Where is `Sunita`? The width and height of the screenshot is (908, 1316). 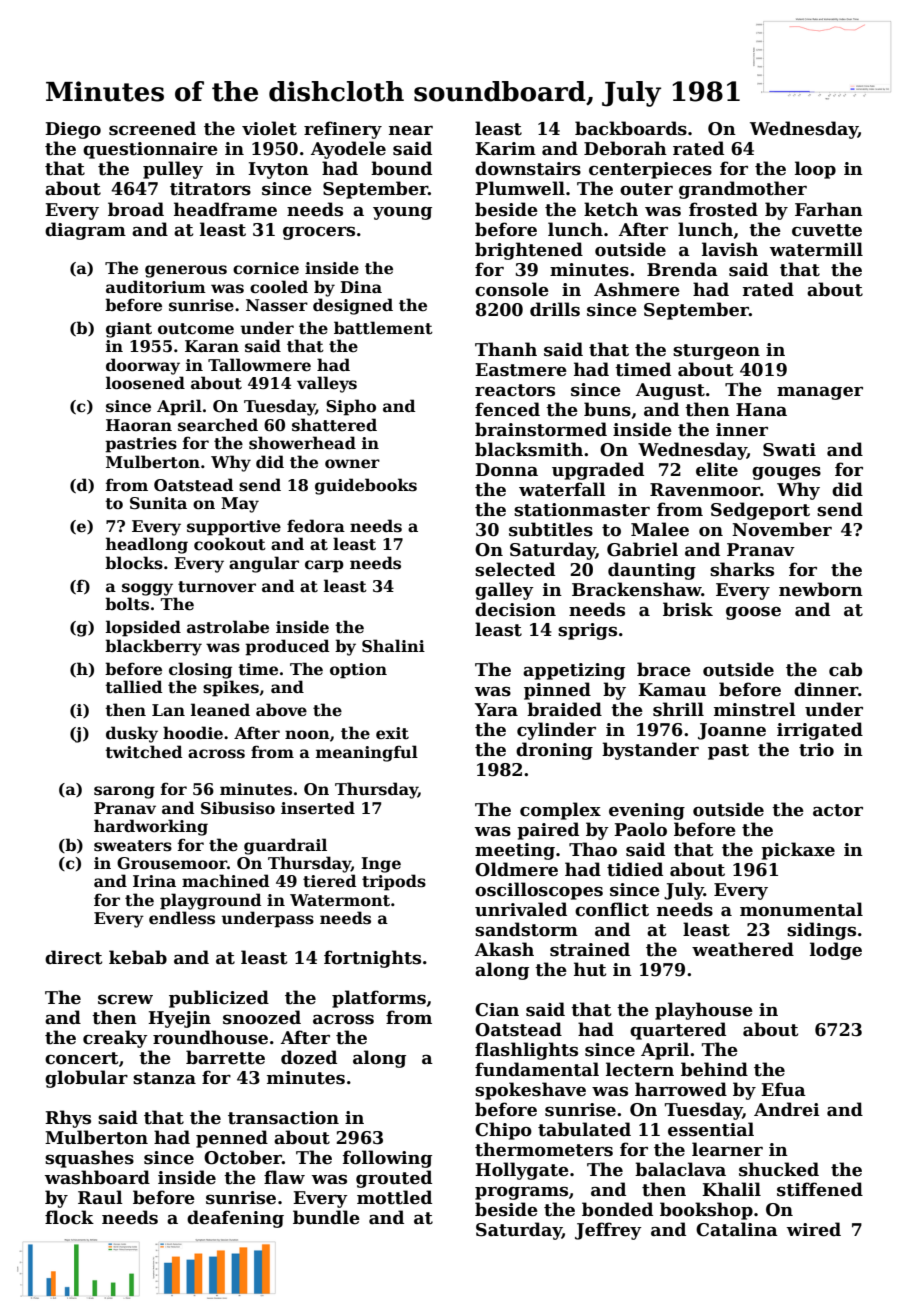 Sunita is located at coordinates (158, 503).
